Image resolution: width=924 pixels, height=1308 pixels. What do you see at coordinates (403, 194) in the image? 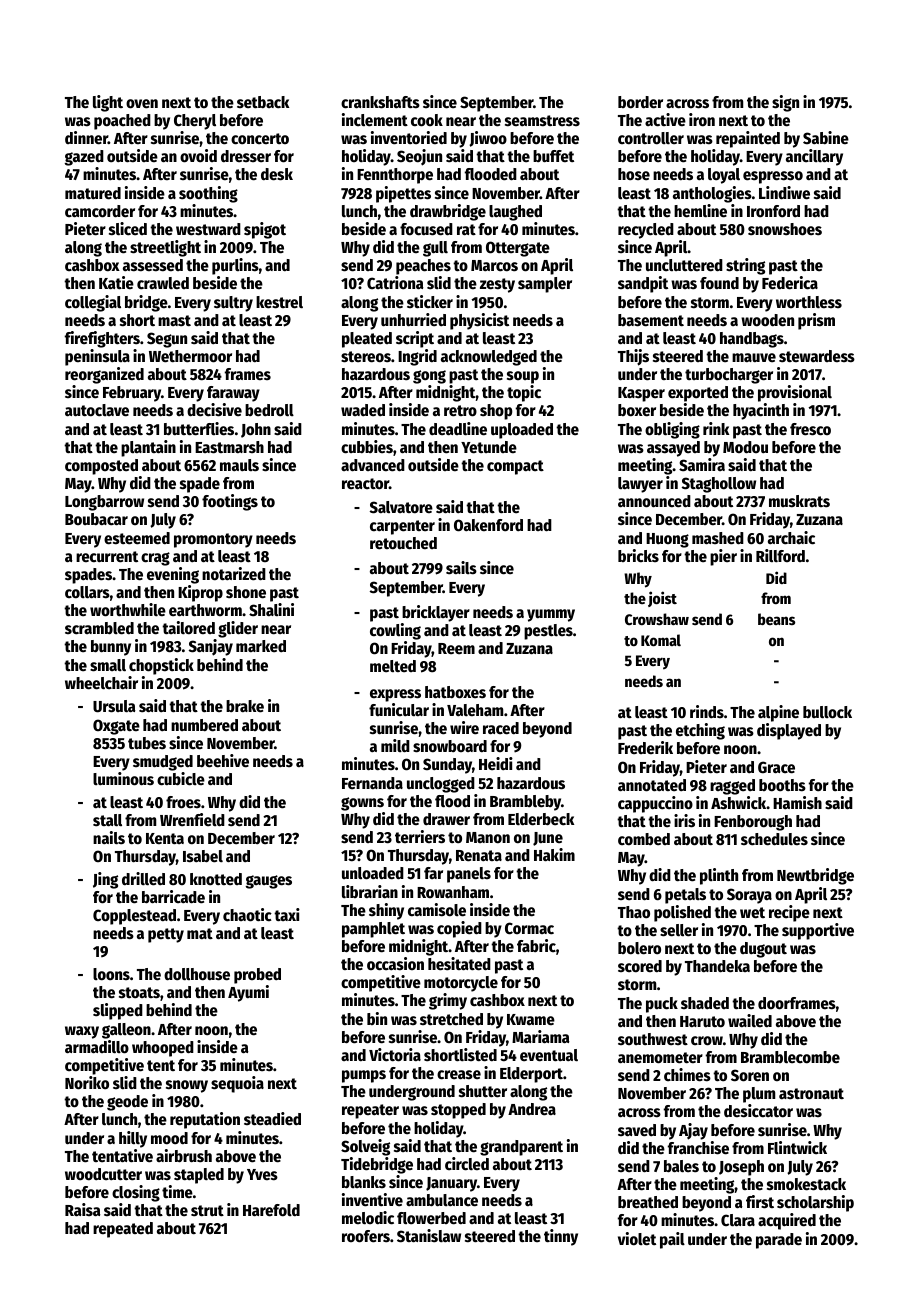
I see `pipettes` at bounding box center [403, 194].
